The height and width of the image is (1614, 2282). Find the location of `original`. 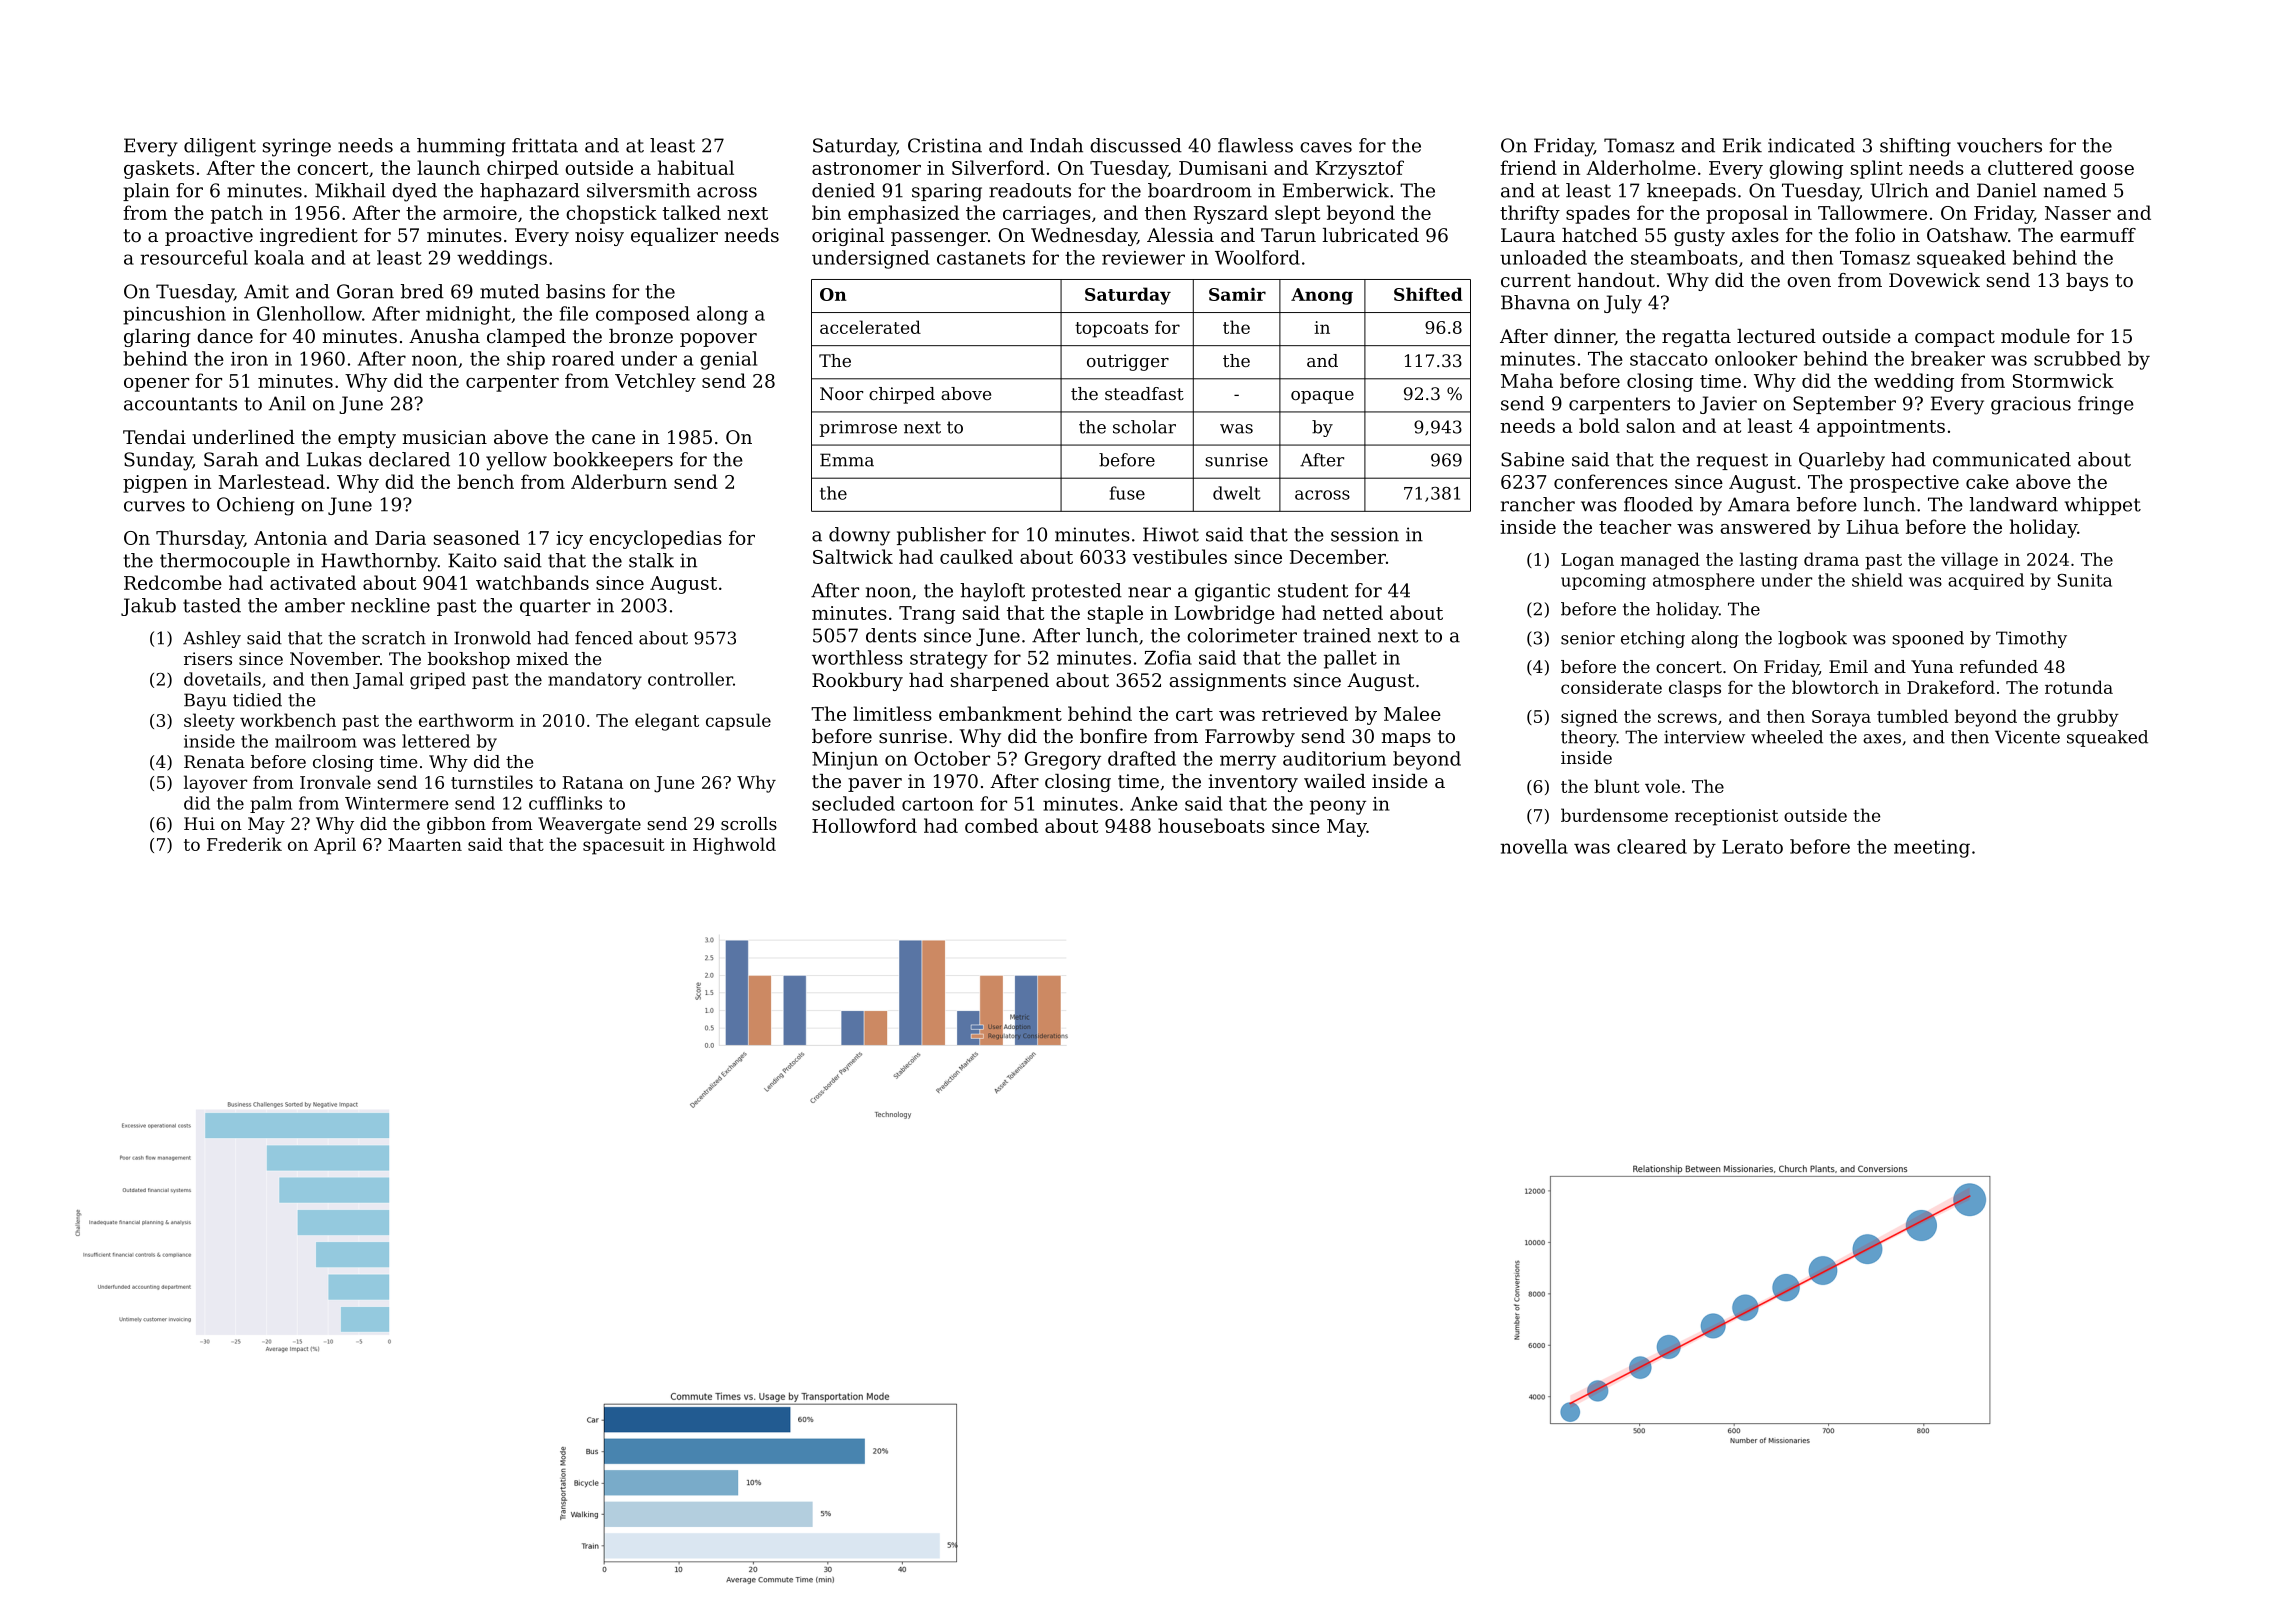

original is located at coordinates (848, 237).
